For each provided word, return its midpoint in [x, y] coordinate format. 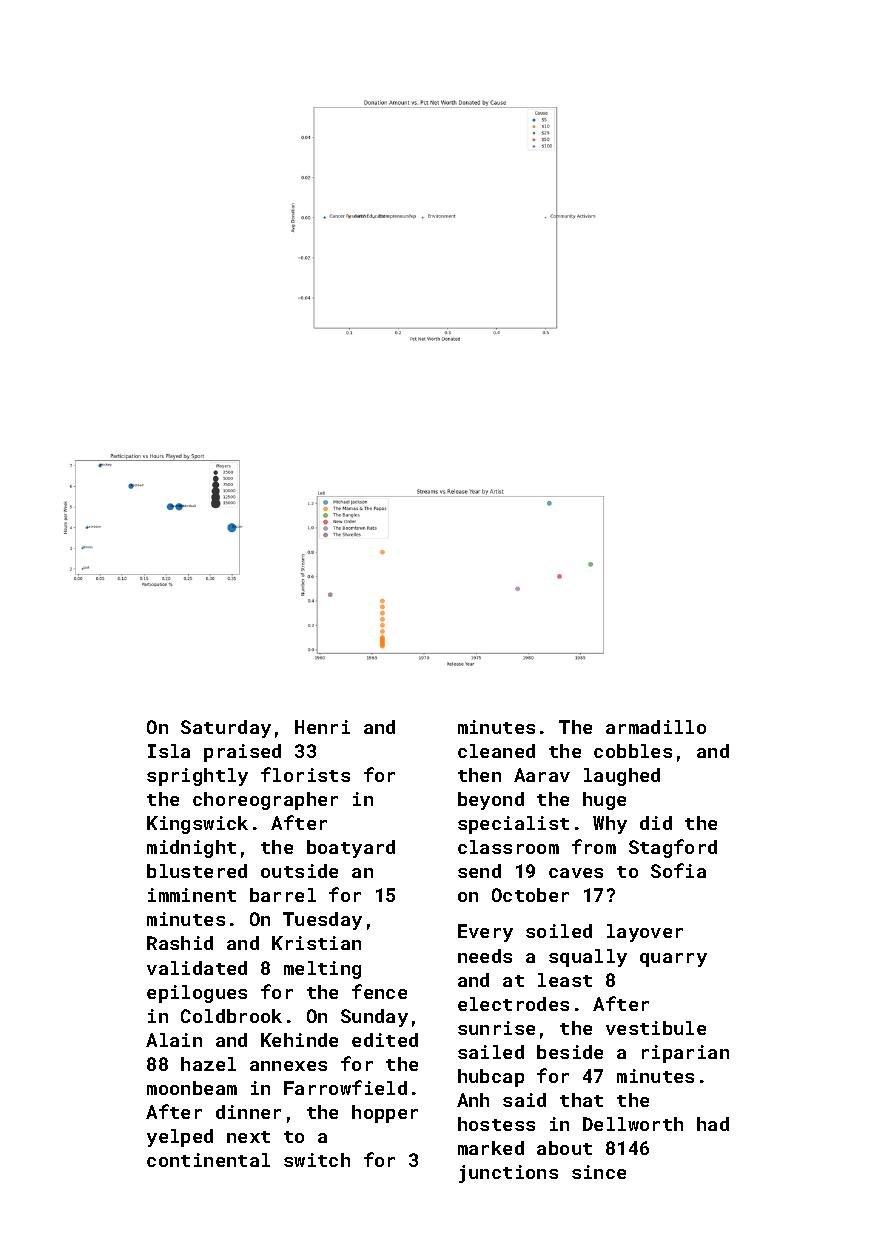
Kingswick [197, 825]
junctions [508, 1174]
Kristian [316, 943]
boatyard [351, 849]
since [599, 1172]
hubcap [491, 1078]
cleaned [496, 751]
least [565, 980]
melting [322, 970]
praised [242, 753]
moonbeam [192, 1088]
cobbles [633, 751]
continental [208, 1160]
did [656, 823]
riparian [685, 1054]
